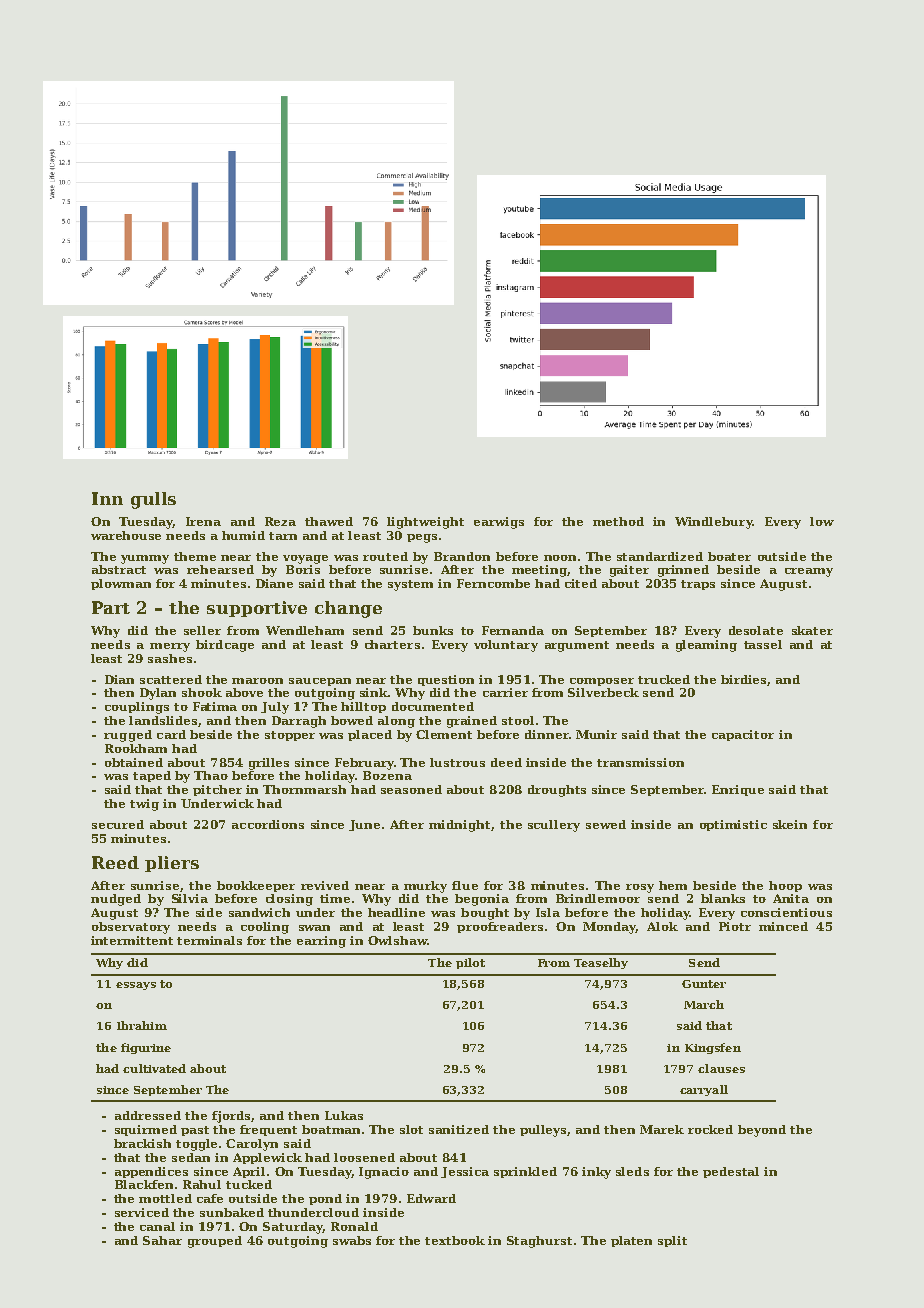  Describe the element at coordinates (157, 1226) in the screenshot. I see `canal` at that location.
